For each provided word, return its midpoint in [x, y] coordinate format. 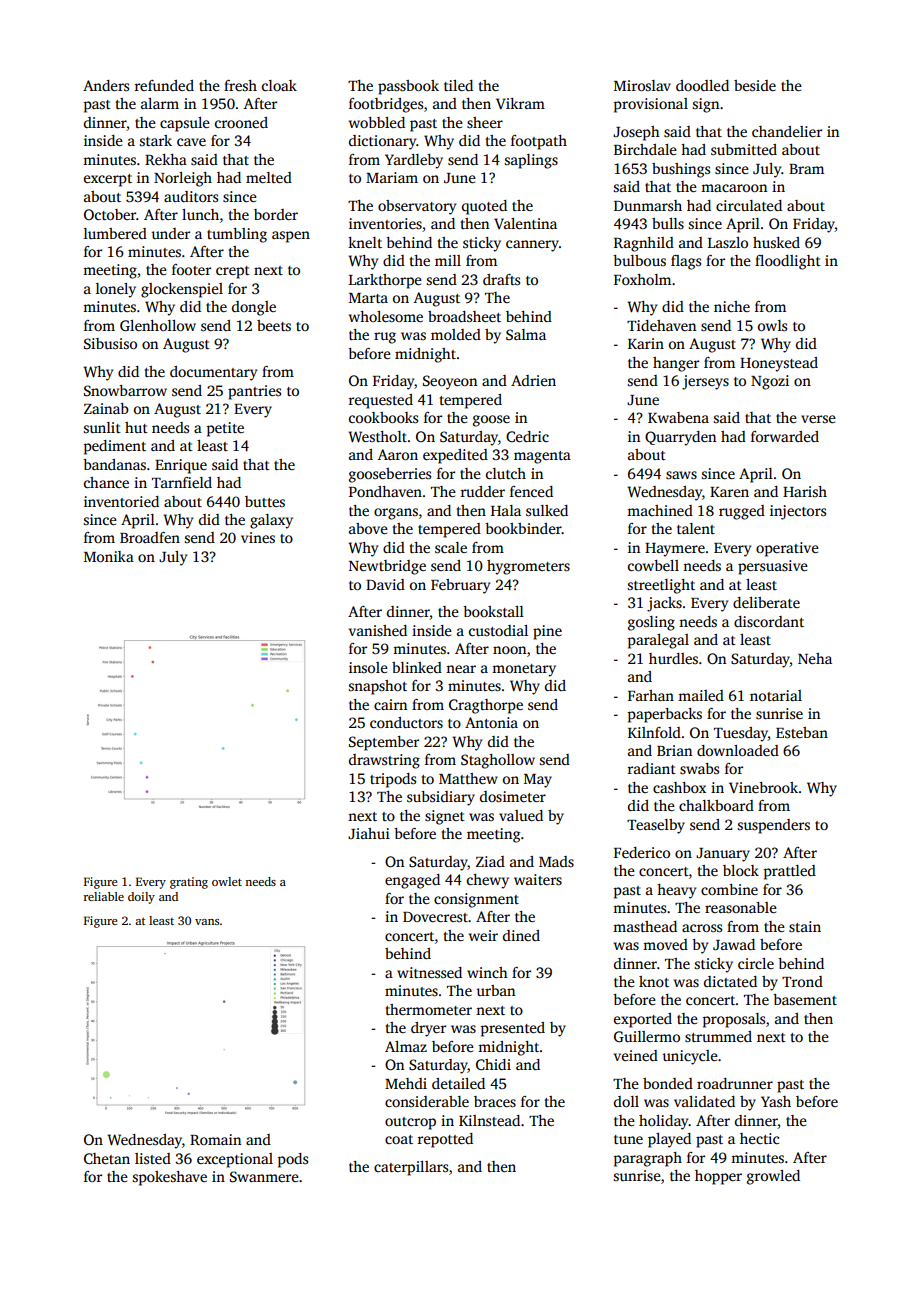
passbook [408, 87]
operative [787, 549]
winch [487, 972]
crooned [241, 122]
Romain [215, 1139]
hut [136, 427]
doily [141, 898]
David [385, 584]
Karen [729, 492]
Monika [109, 556]
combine [729, 889]
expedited [455, 456]
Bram [806, 169]
